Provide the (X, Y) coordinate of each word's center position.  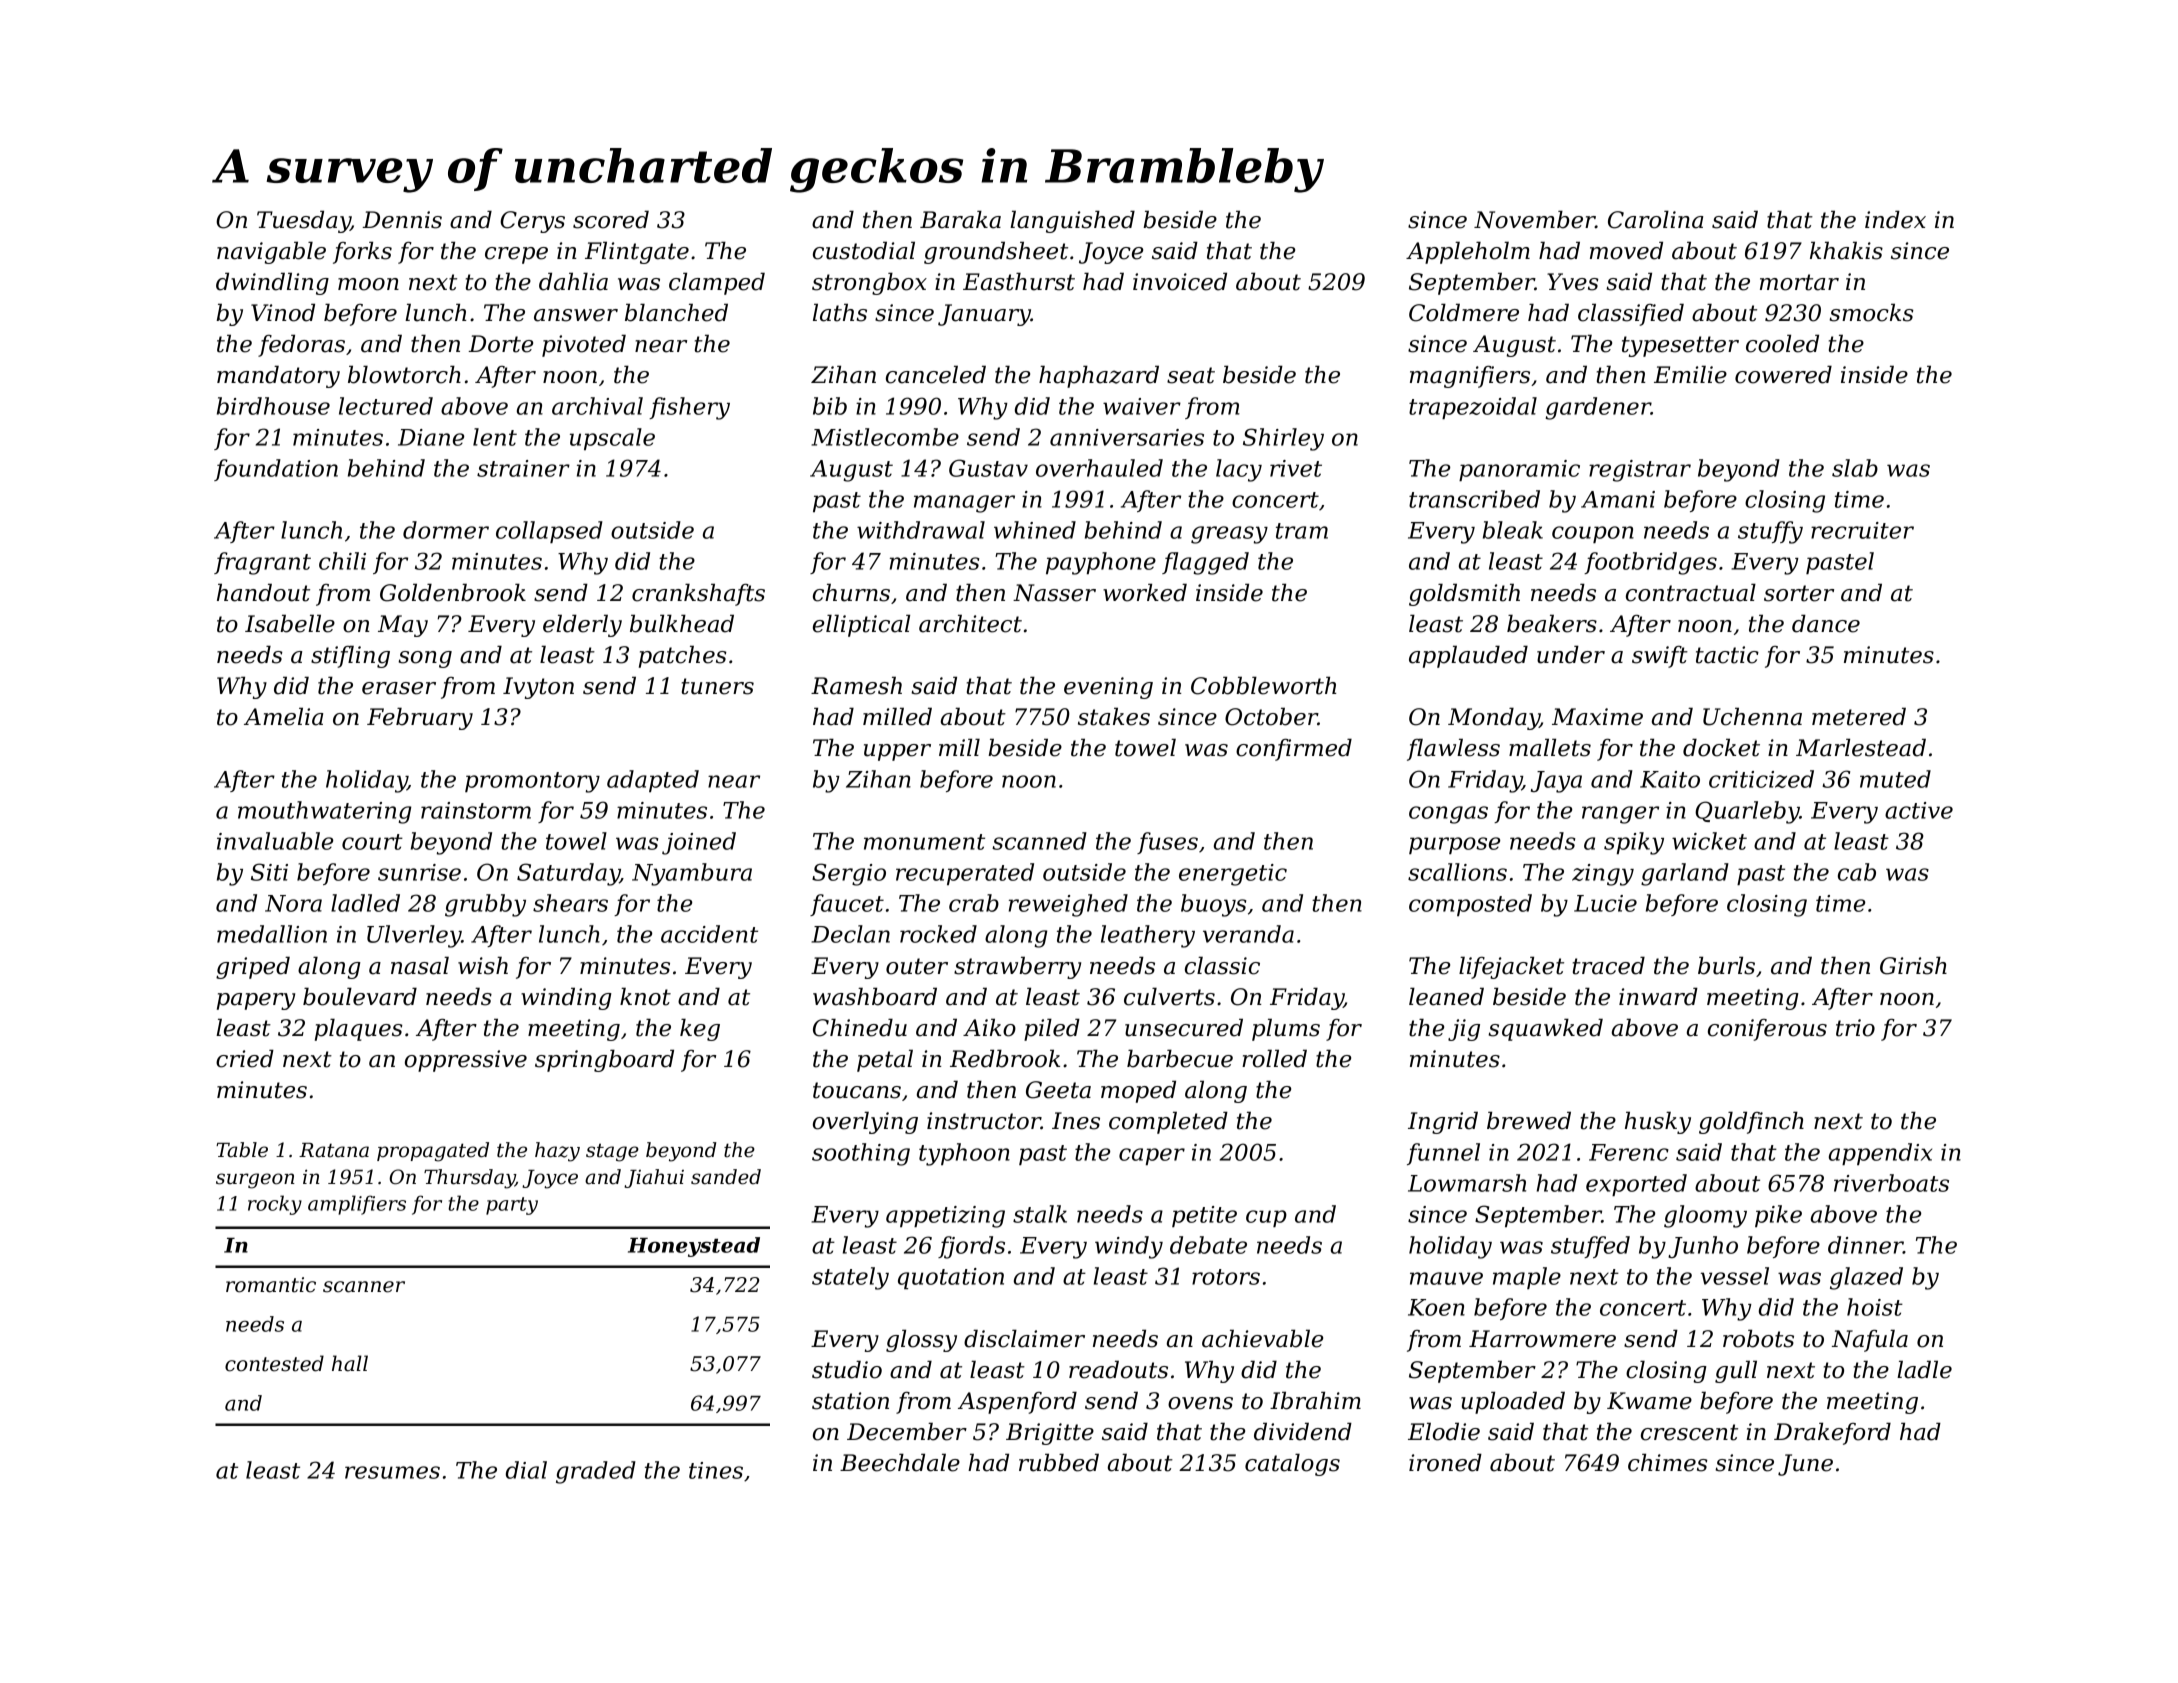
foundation (276, 470)
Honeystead (694, 1247)
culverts (1169, 996)
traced (1609, 965)
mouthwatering (324, 812)
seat (1191, 375)
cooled (1782, 343)
